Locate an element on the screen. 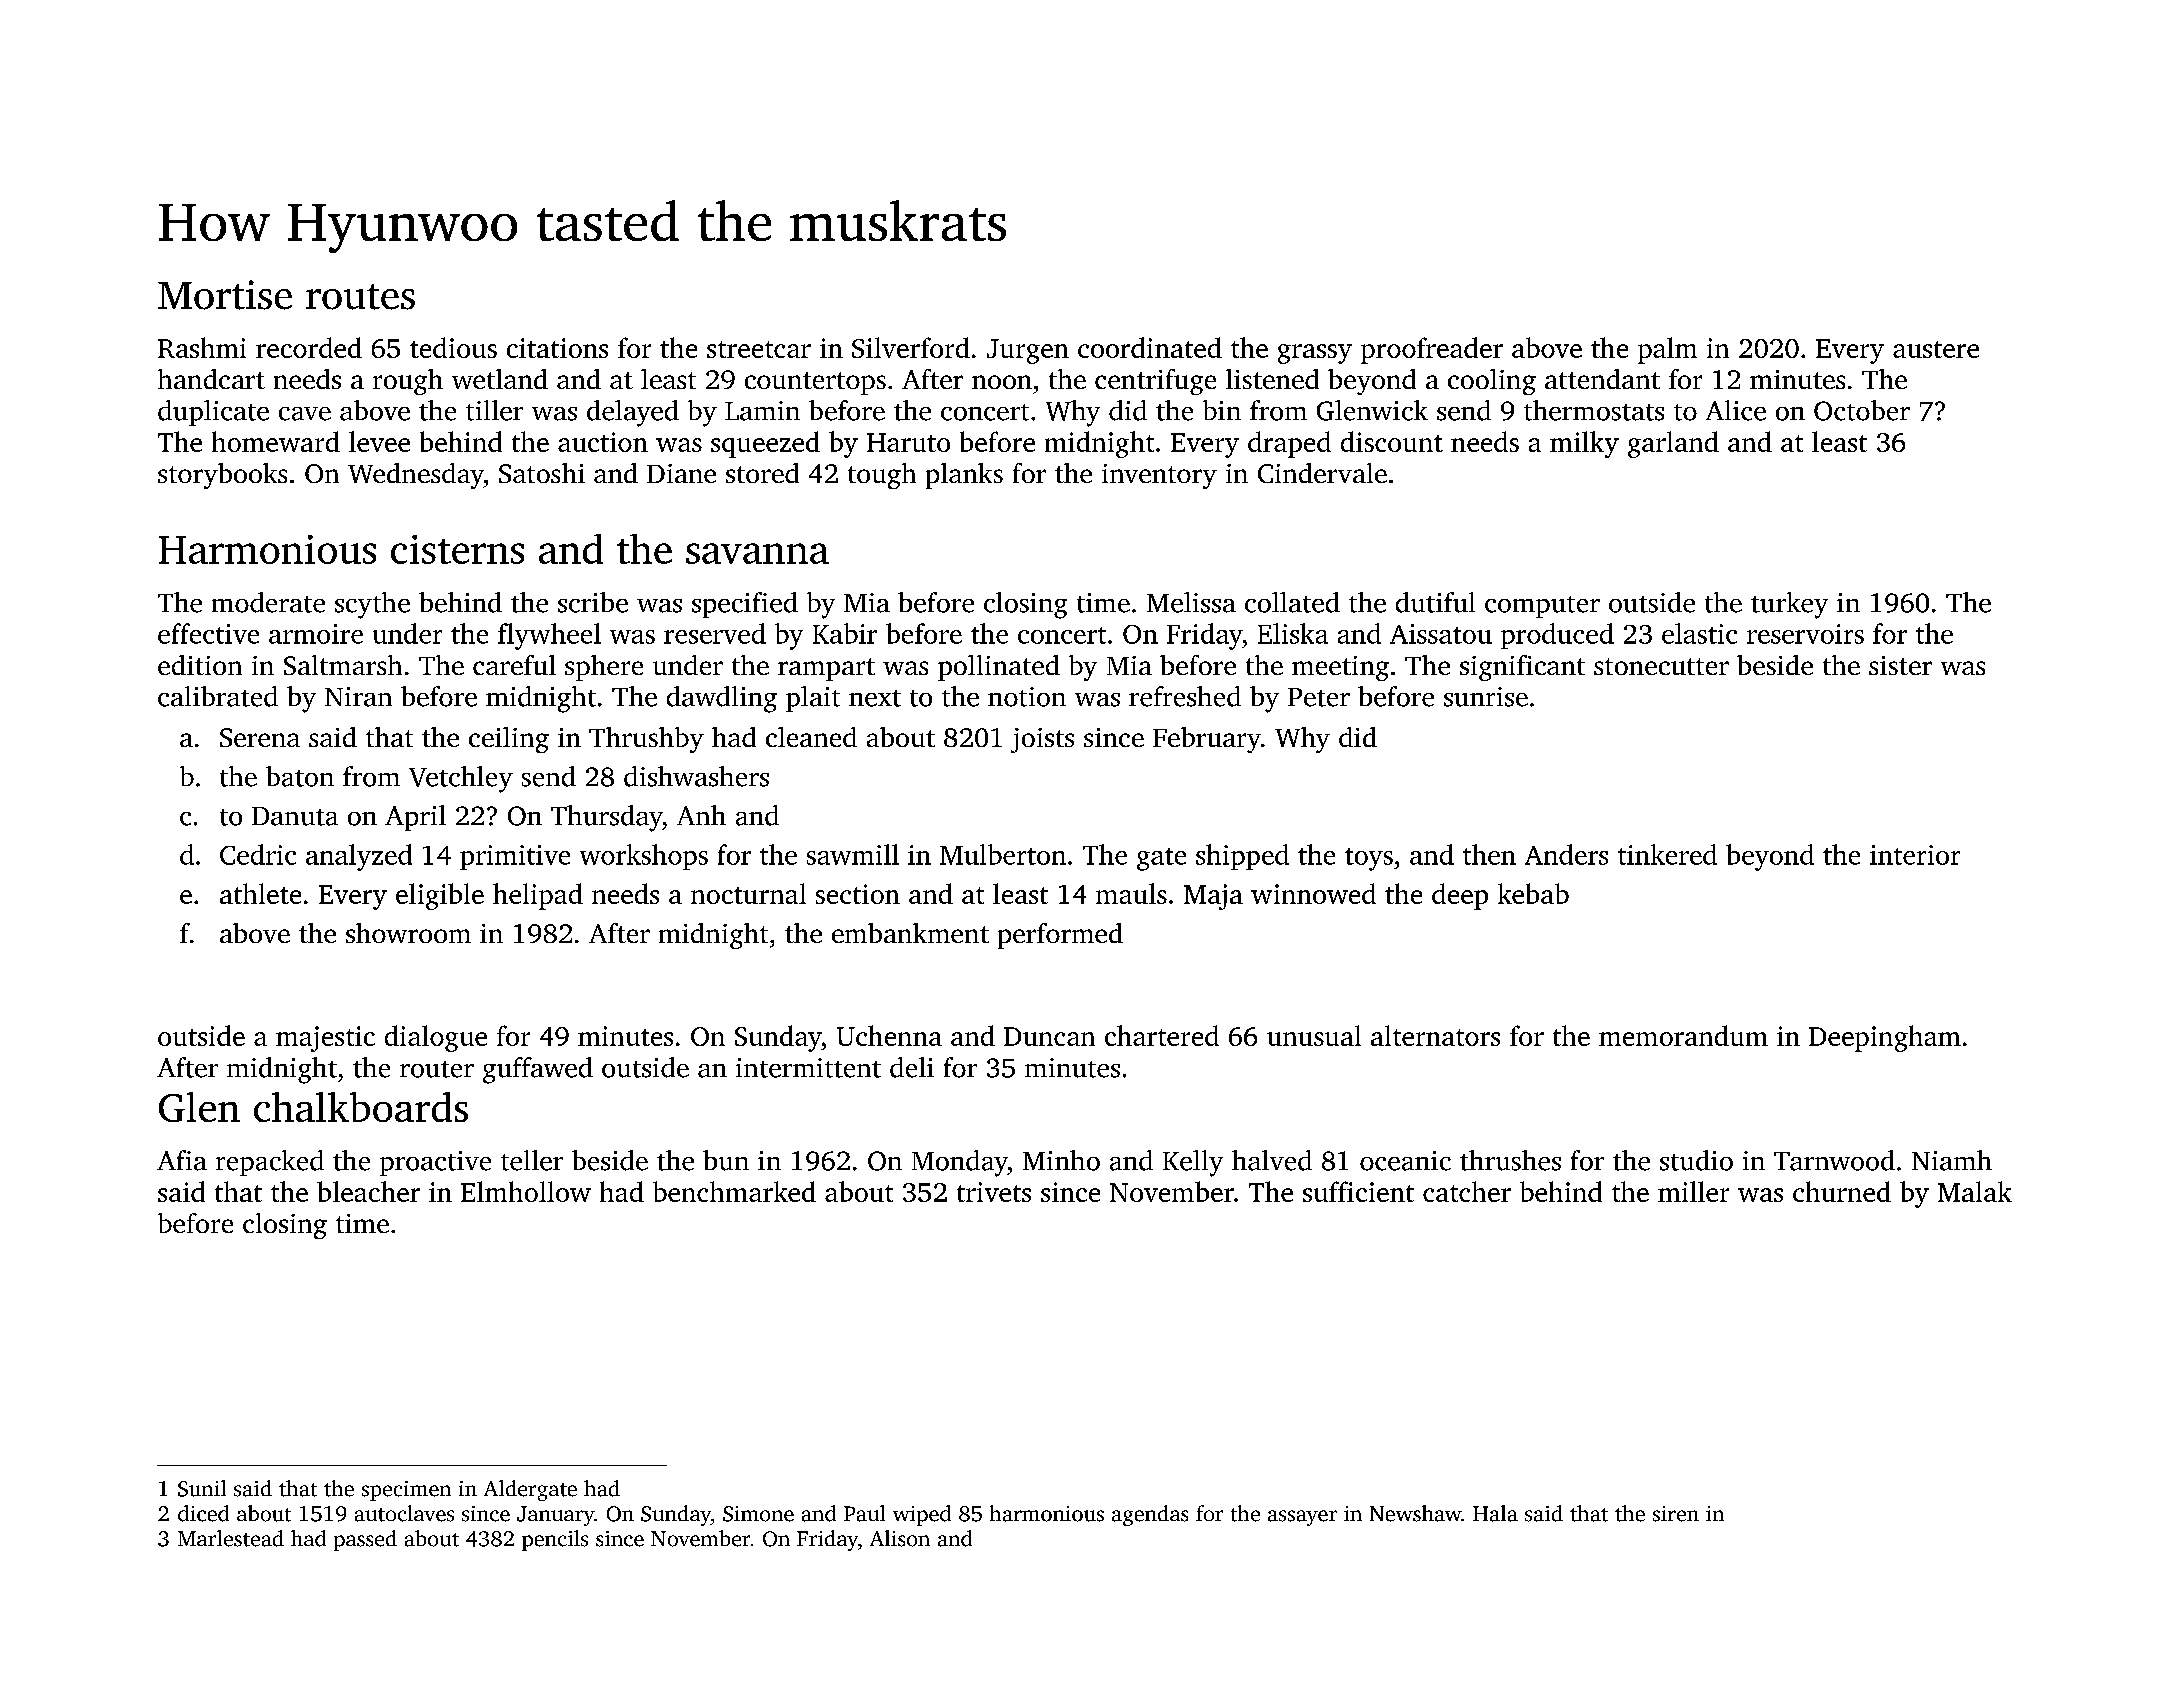 Image resolution: width=2178 pixels, height=1683 pixels. duplicate is located at coordinates (213, 413).
